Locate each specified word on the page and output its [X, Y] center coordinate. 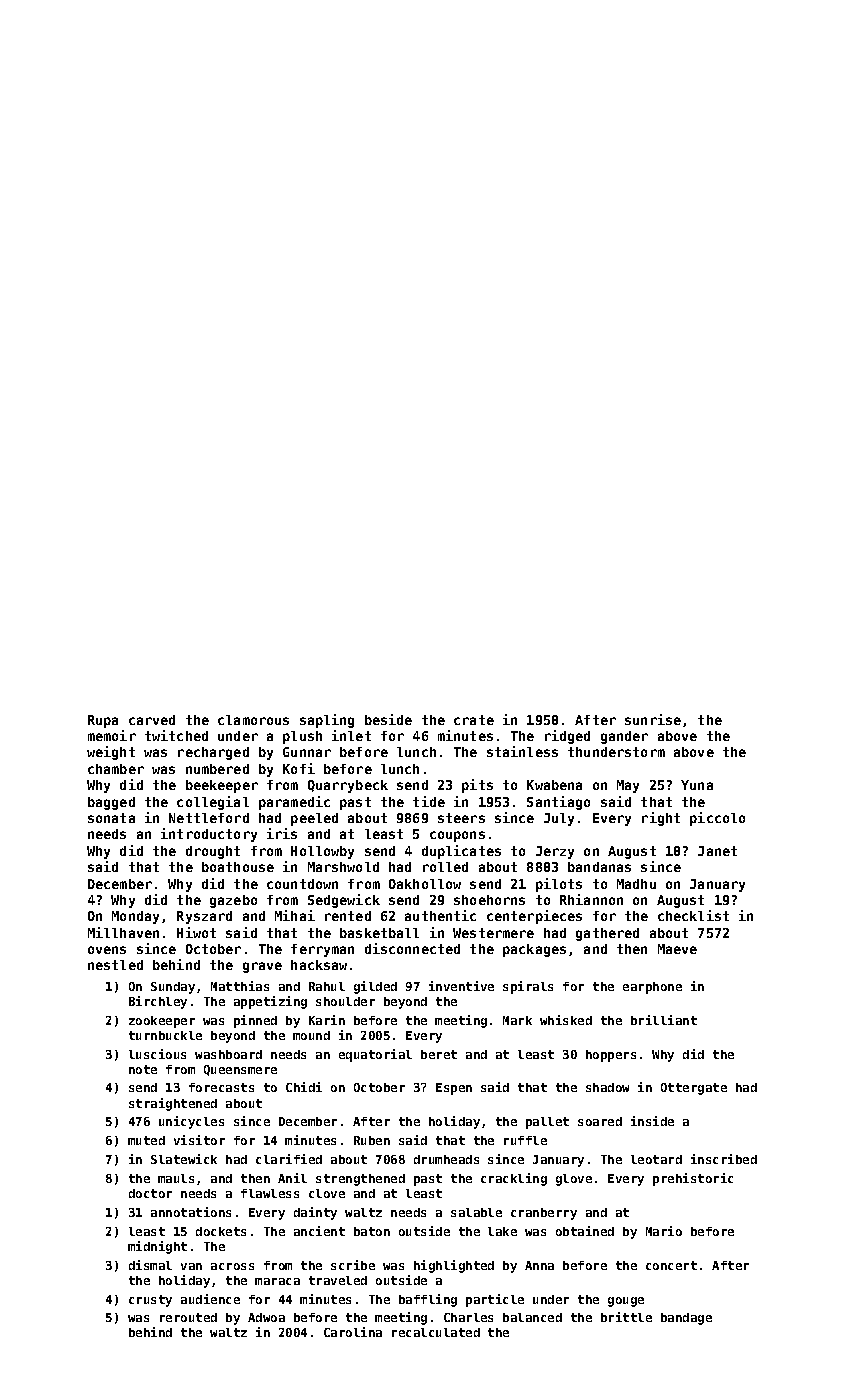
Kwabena [554, 785]
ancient [319, 1231]
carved [152, 720]
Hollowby [322, 852]
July [559, 819]
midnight [157, 1247]
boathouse [238, 867]
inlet [351, 735]
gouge [626, 1302]
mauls [176, 1178]
